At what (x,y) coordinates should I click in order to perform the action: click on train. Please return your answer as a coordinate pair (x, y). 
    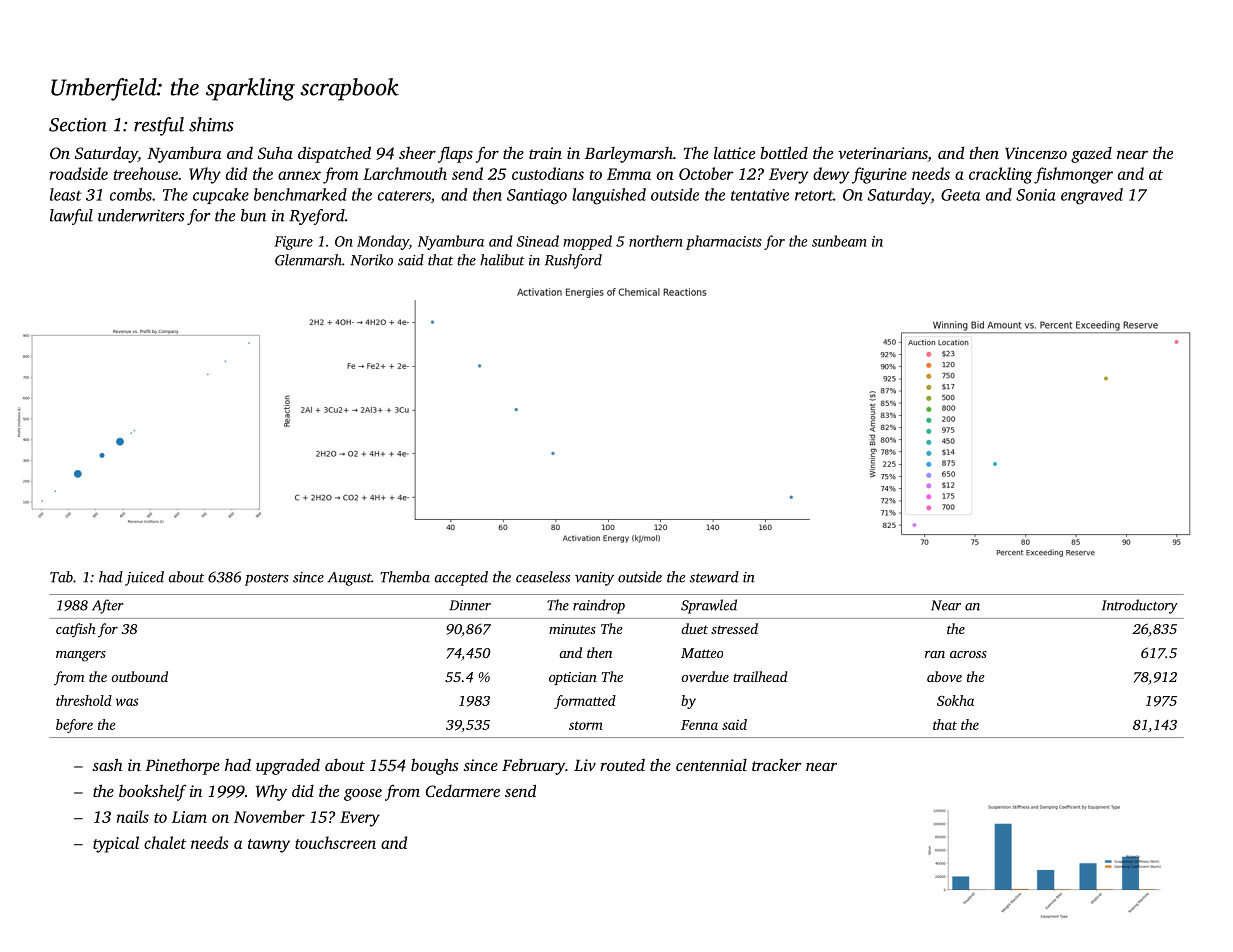
    Looking at the image, I should click on (545, 153).
